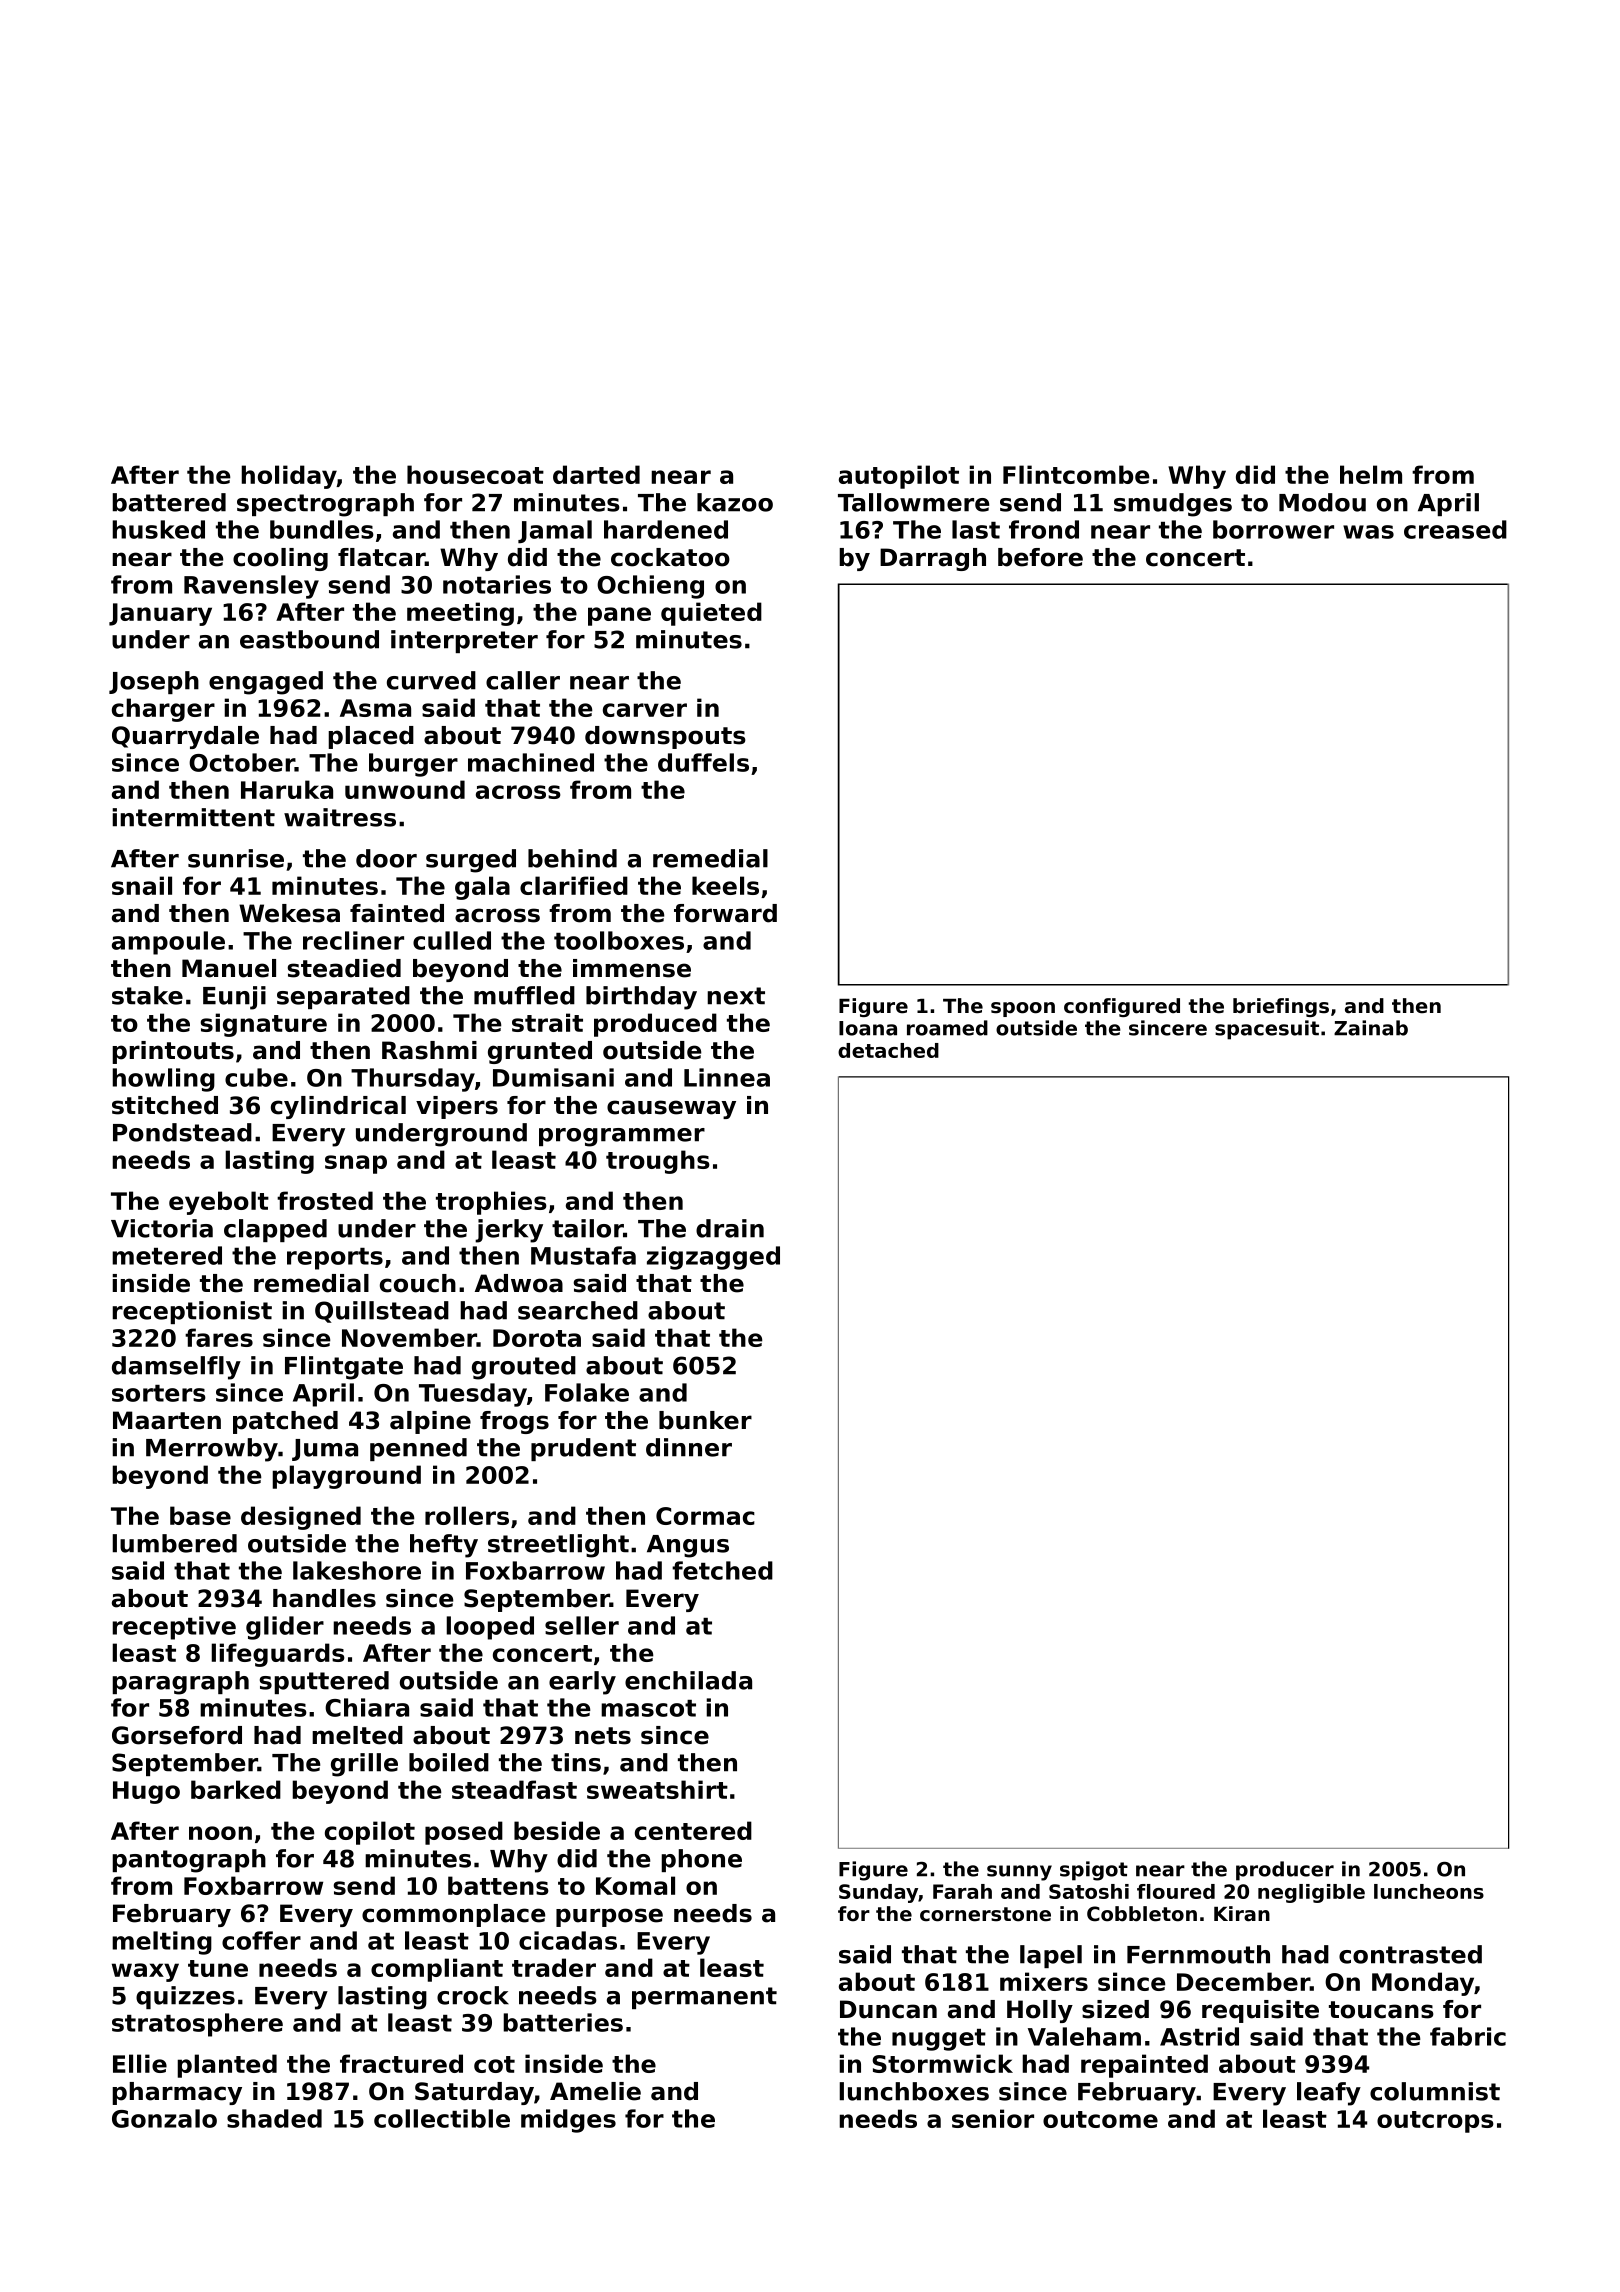 This document has width=1620, height=2292. I want to click on helm, so click(1371, 474).
